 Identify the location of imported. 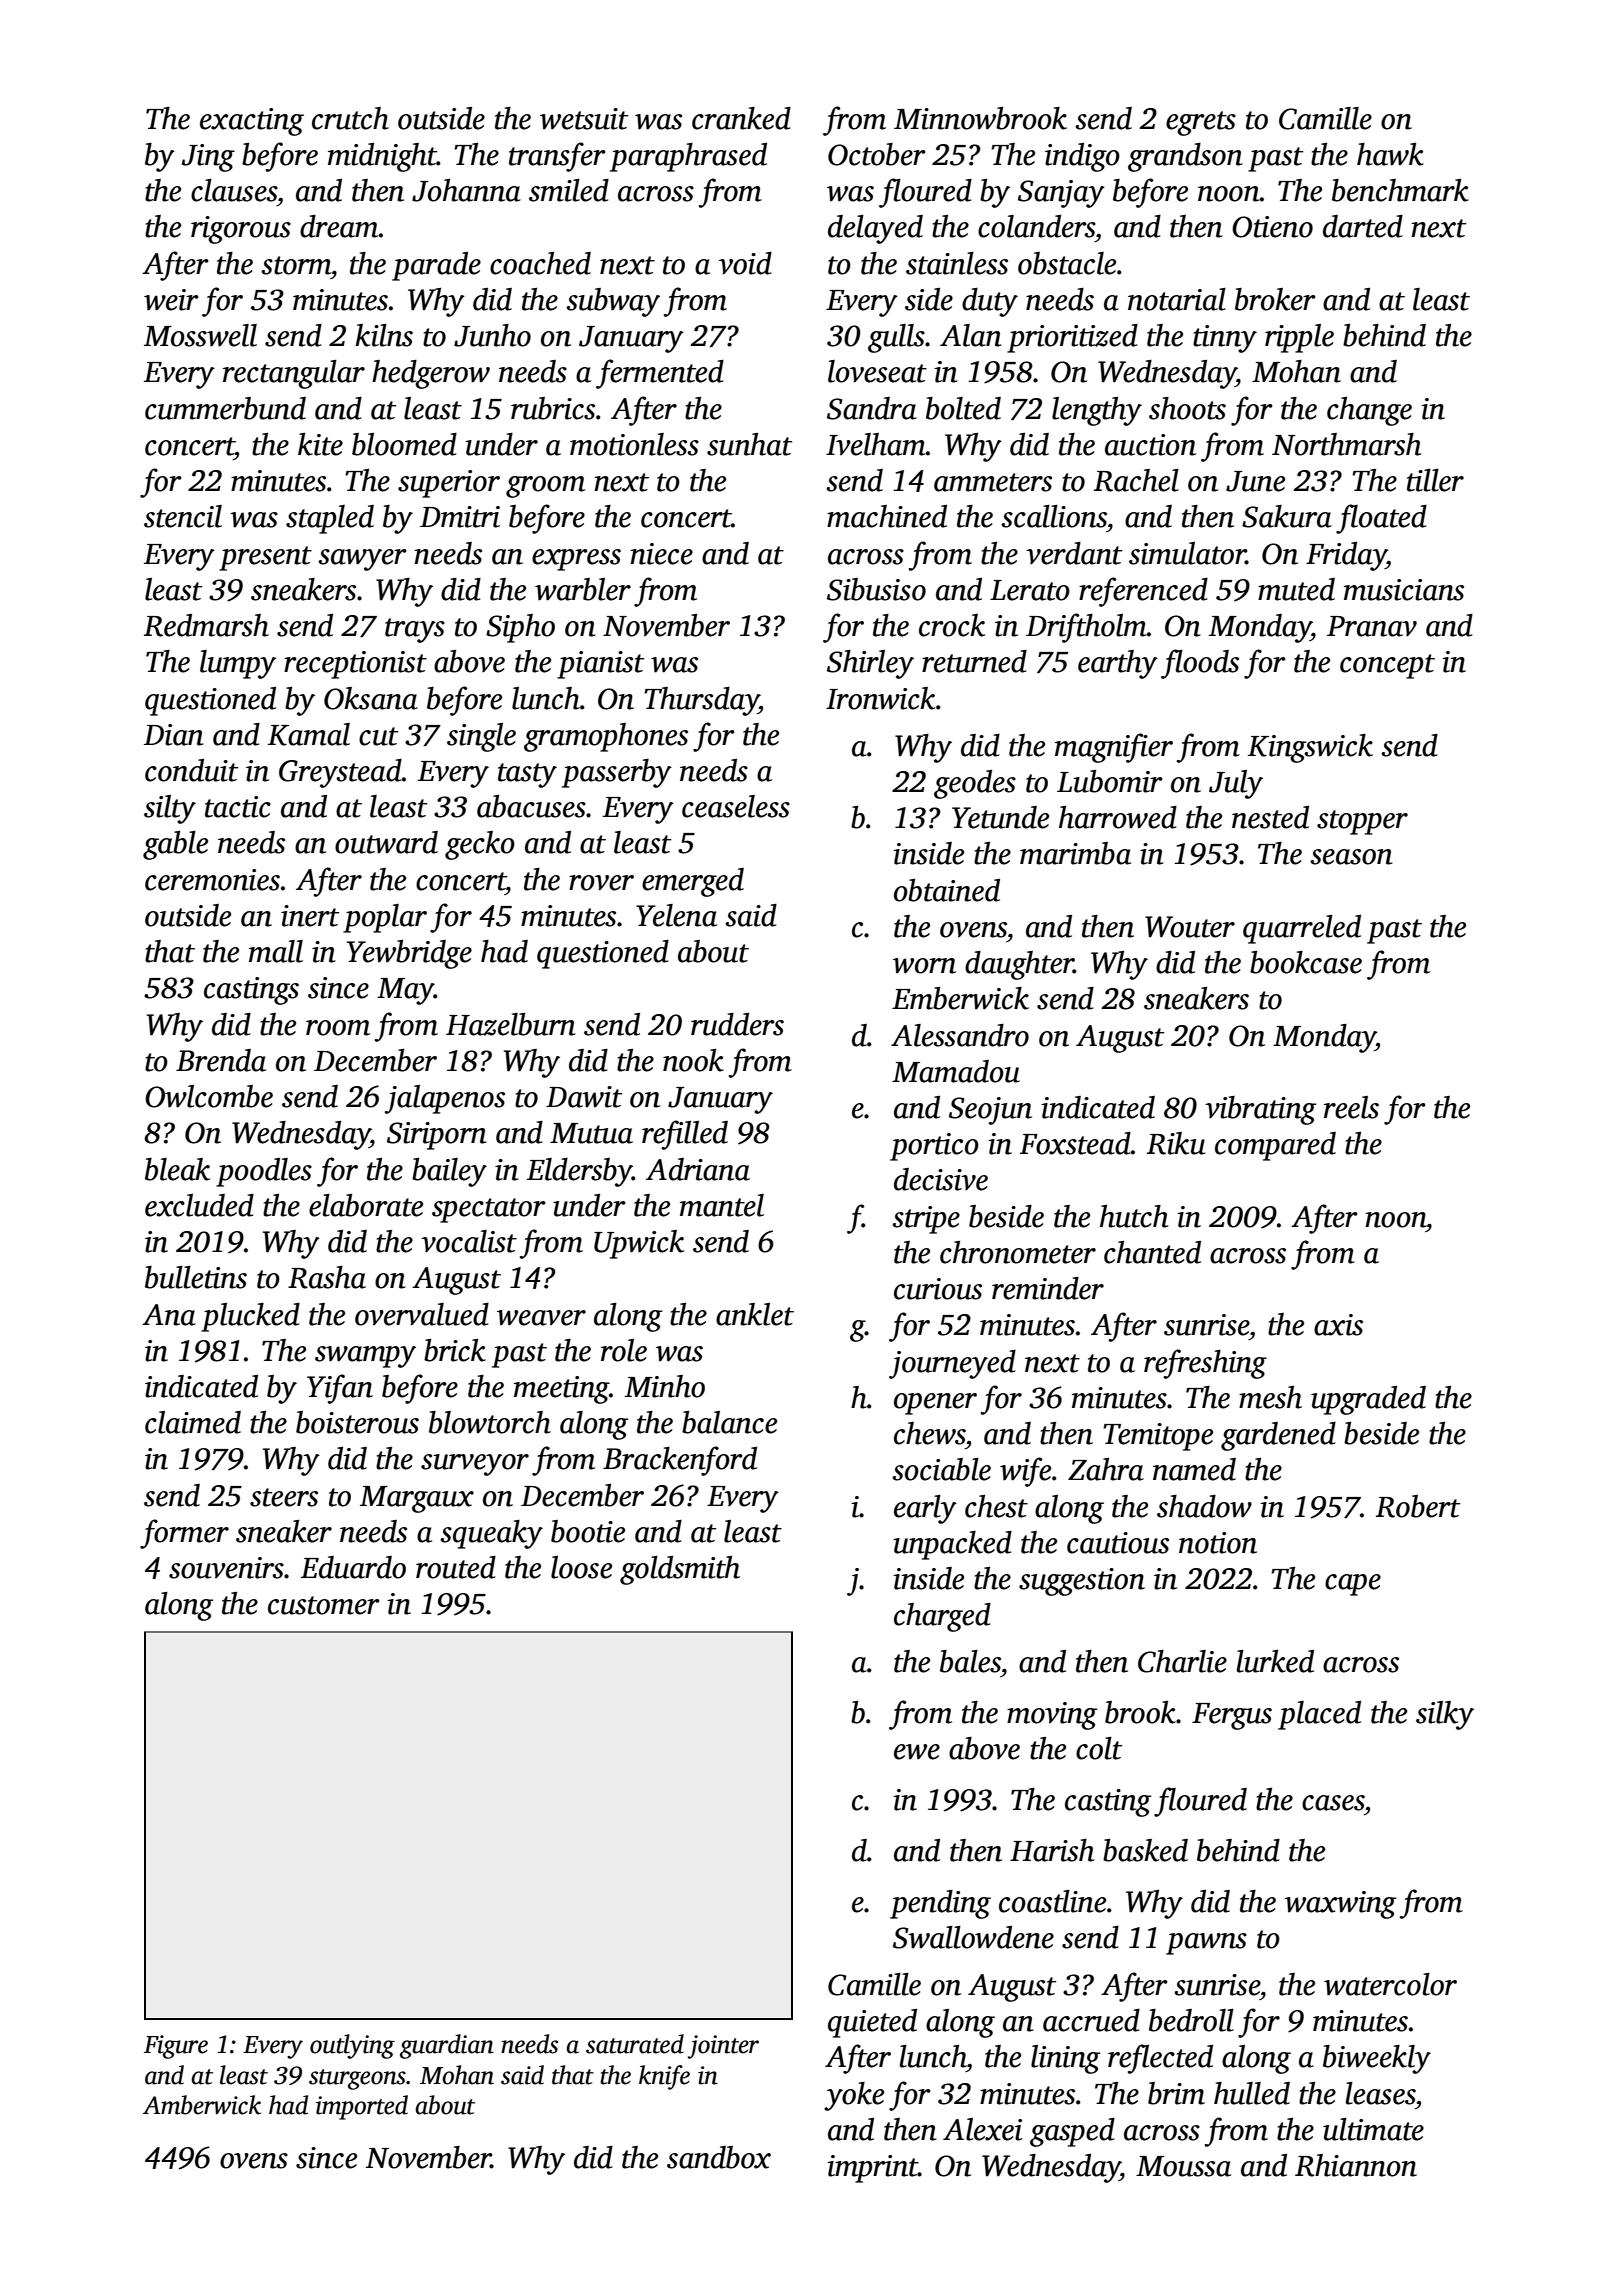
(362, 2107).
